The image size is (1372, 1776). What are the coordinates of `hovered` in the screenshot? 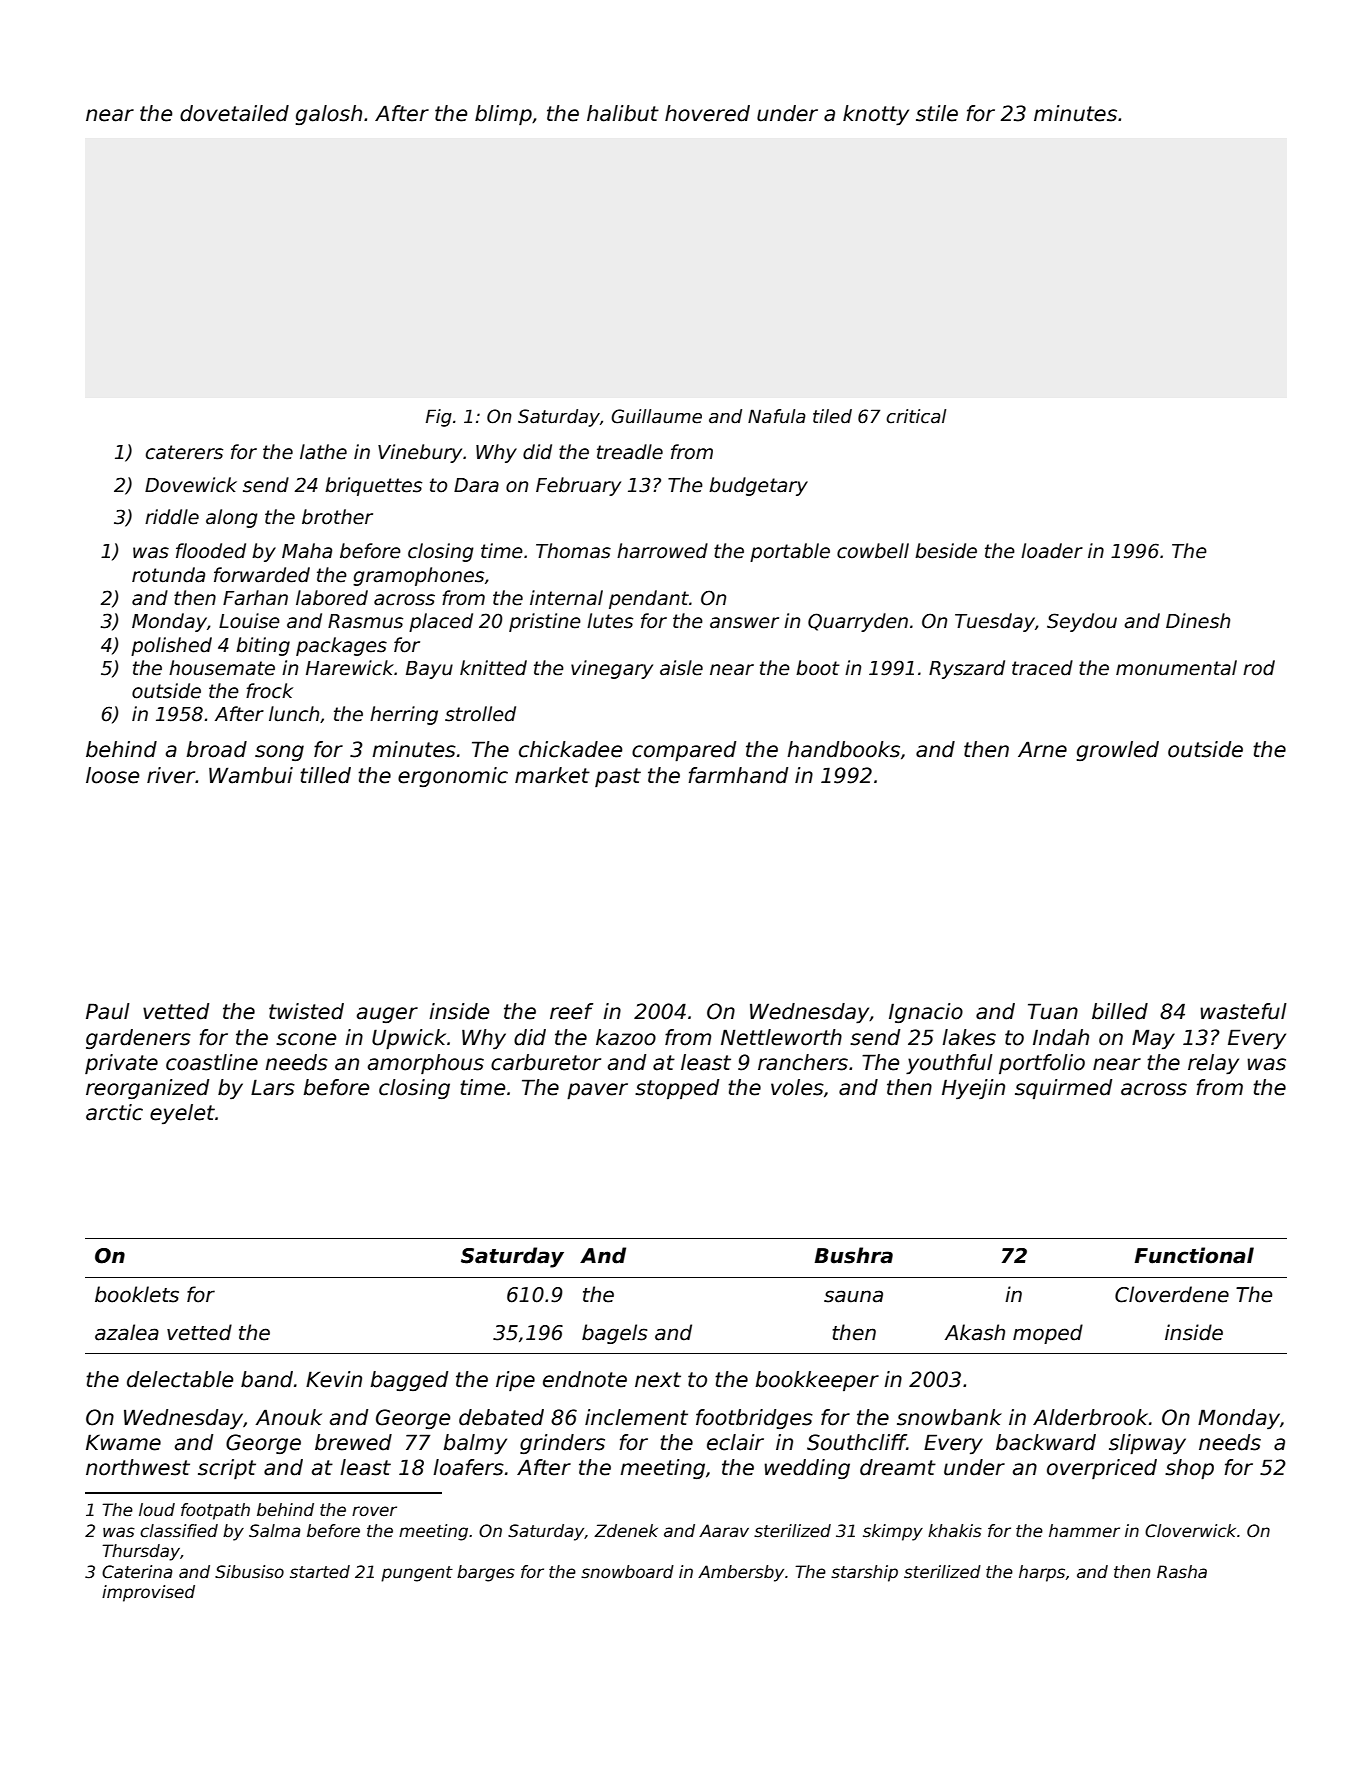 It's located at (707, 113).
